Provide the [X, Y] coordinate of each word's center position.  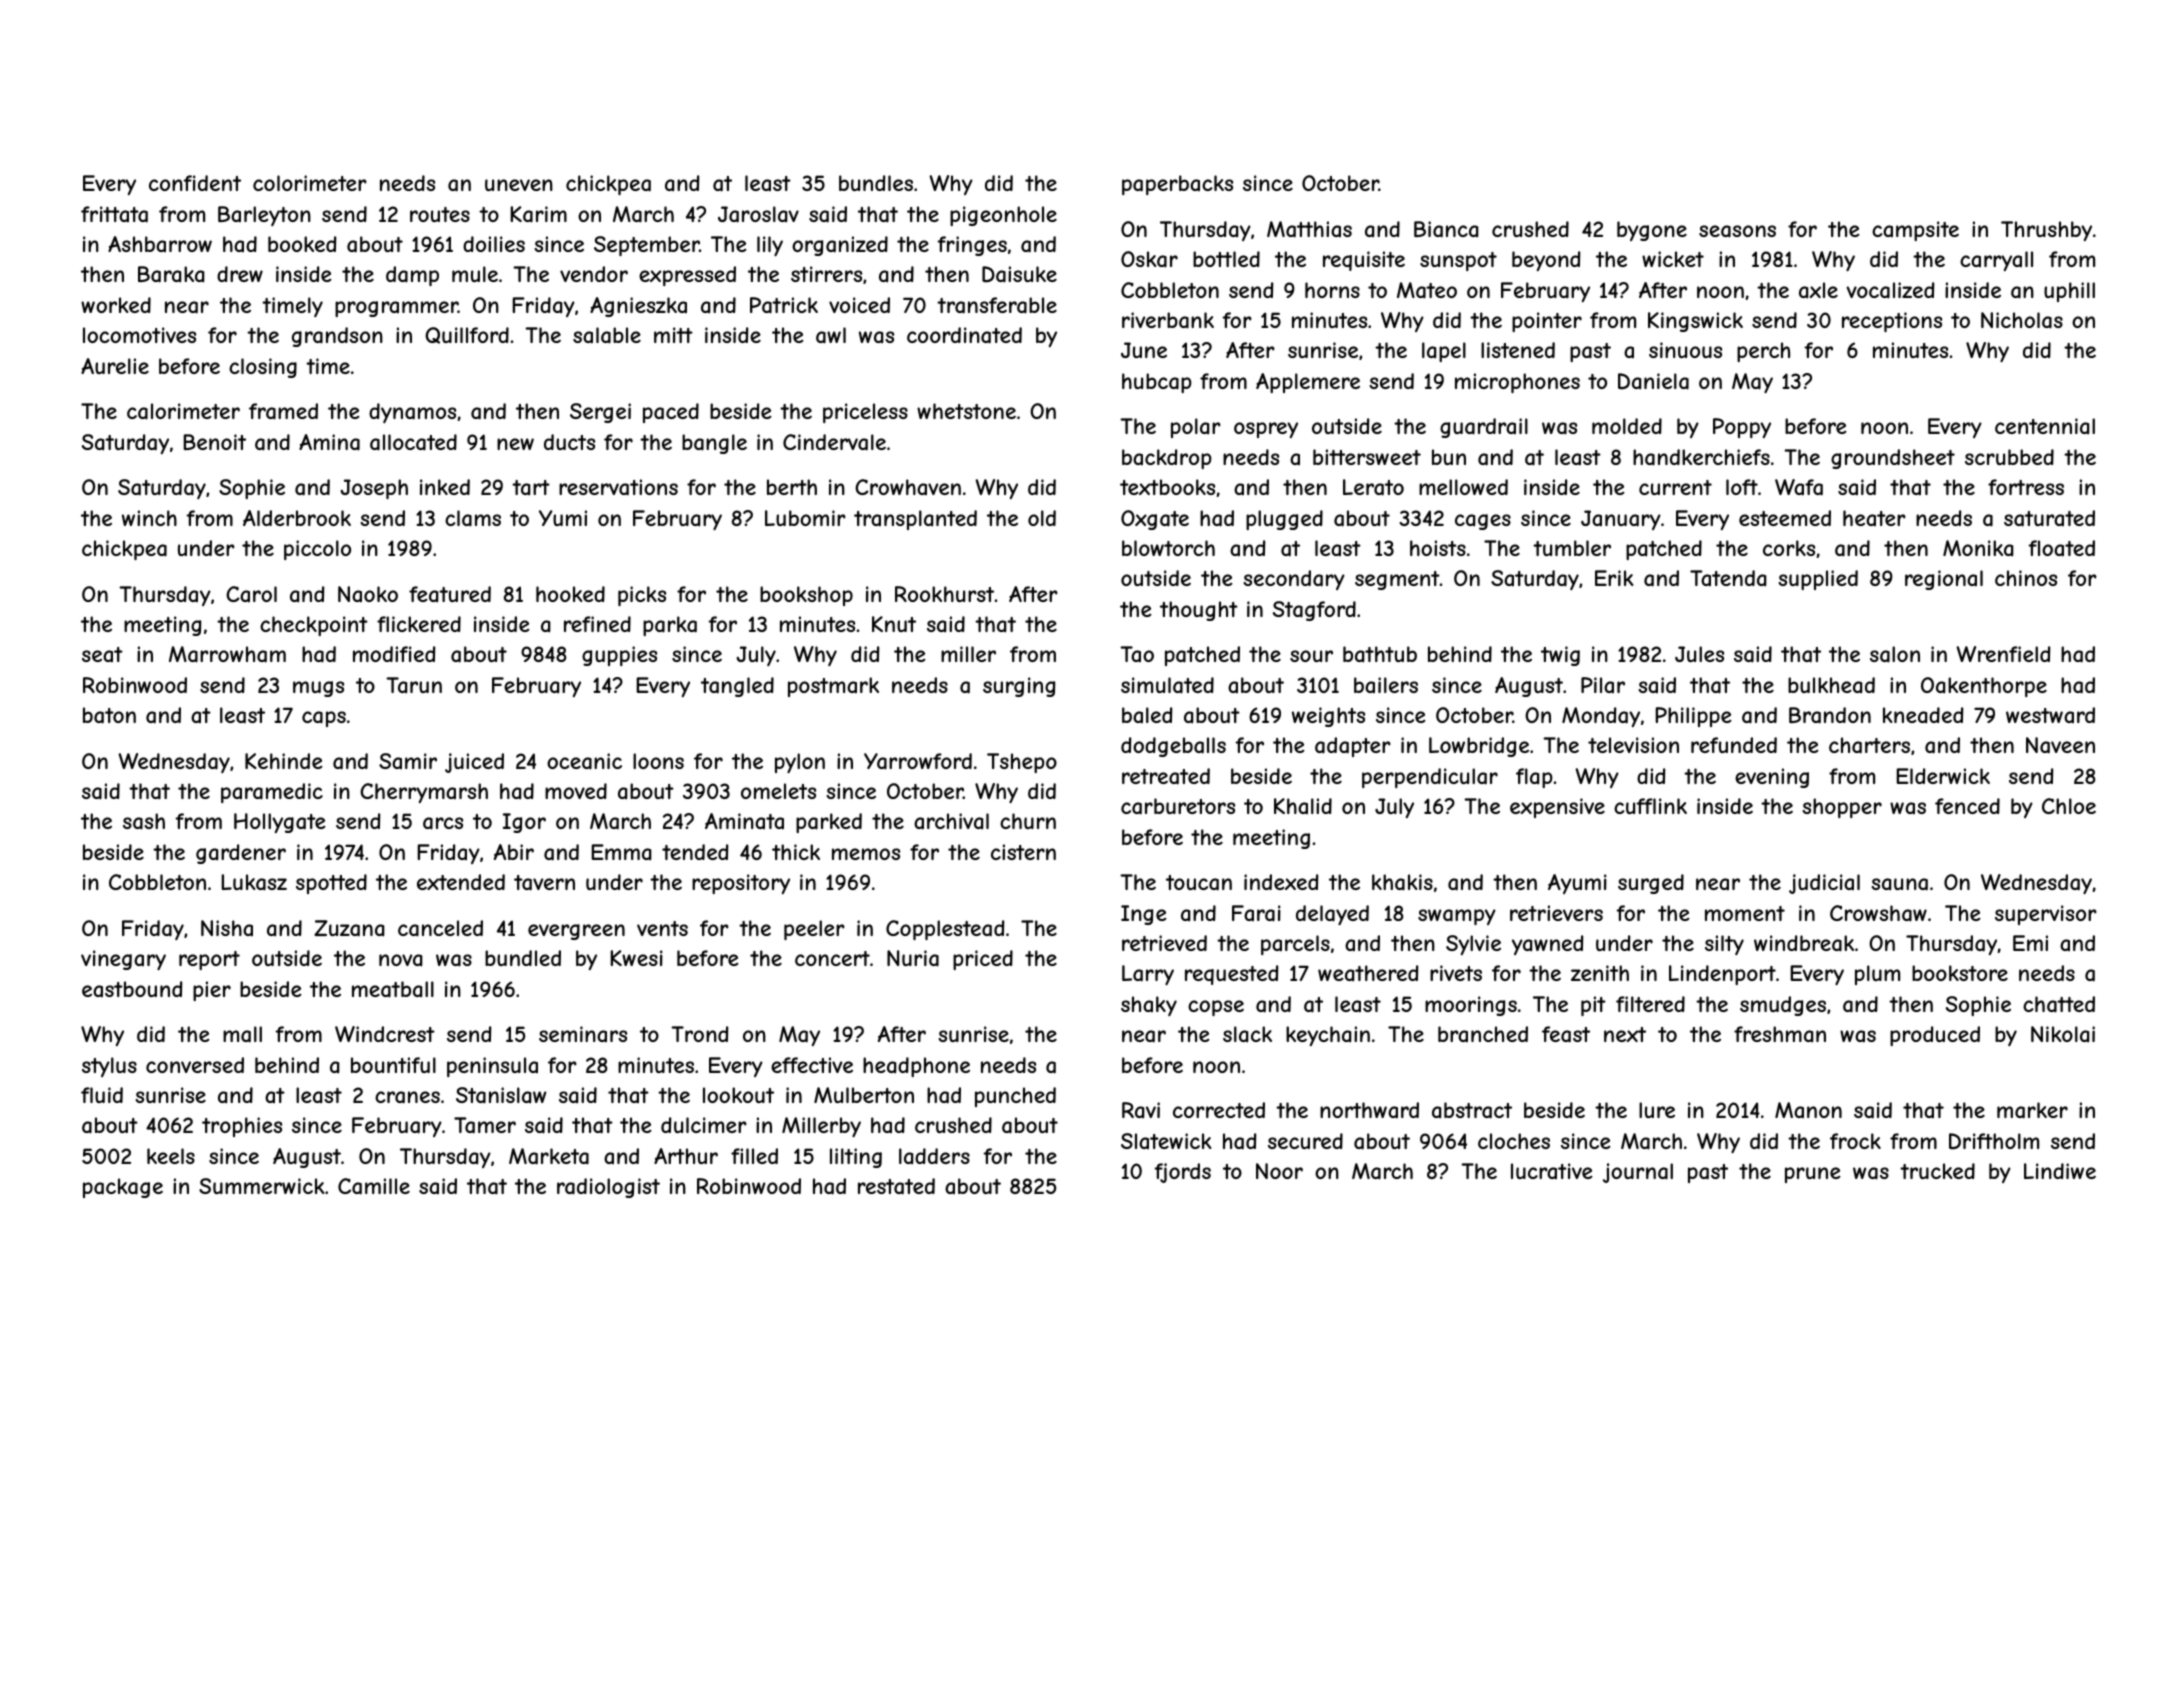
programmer [396, 309]
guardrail [1484, 428]
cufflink [1650, 806]
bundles [876, 183]
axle [1818, 290]
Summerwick [261, 1186]
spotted [331, 884]
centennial [2045, 426]
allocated [413, 442]
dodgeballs [1173, 747]
